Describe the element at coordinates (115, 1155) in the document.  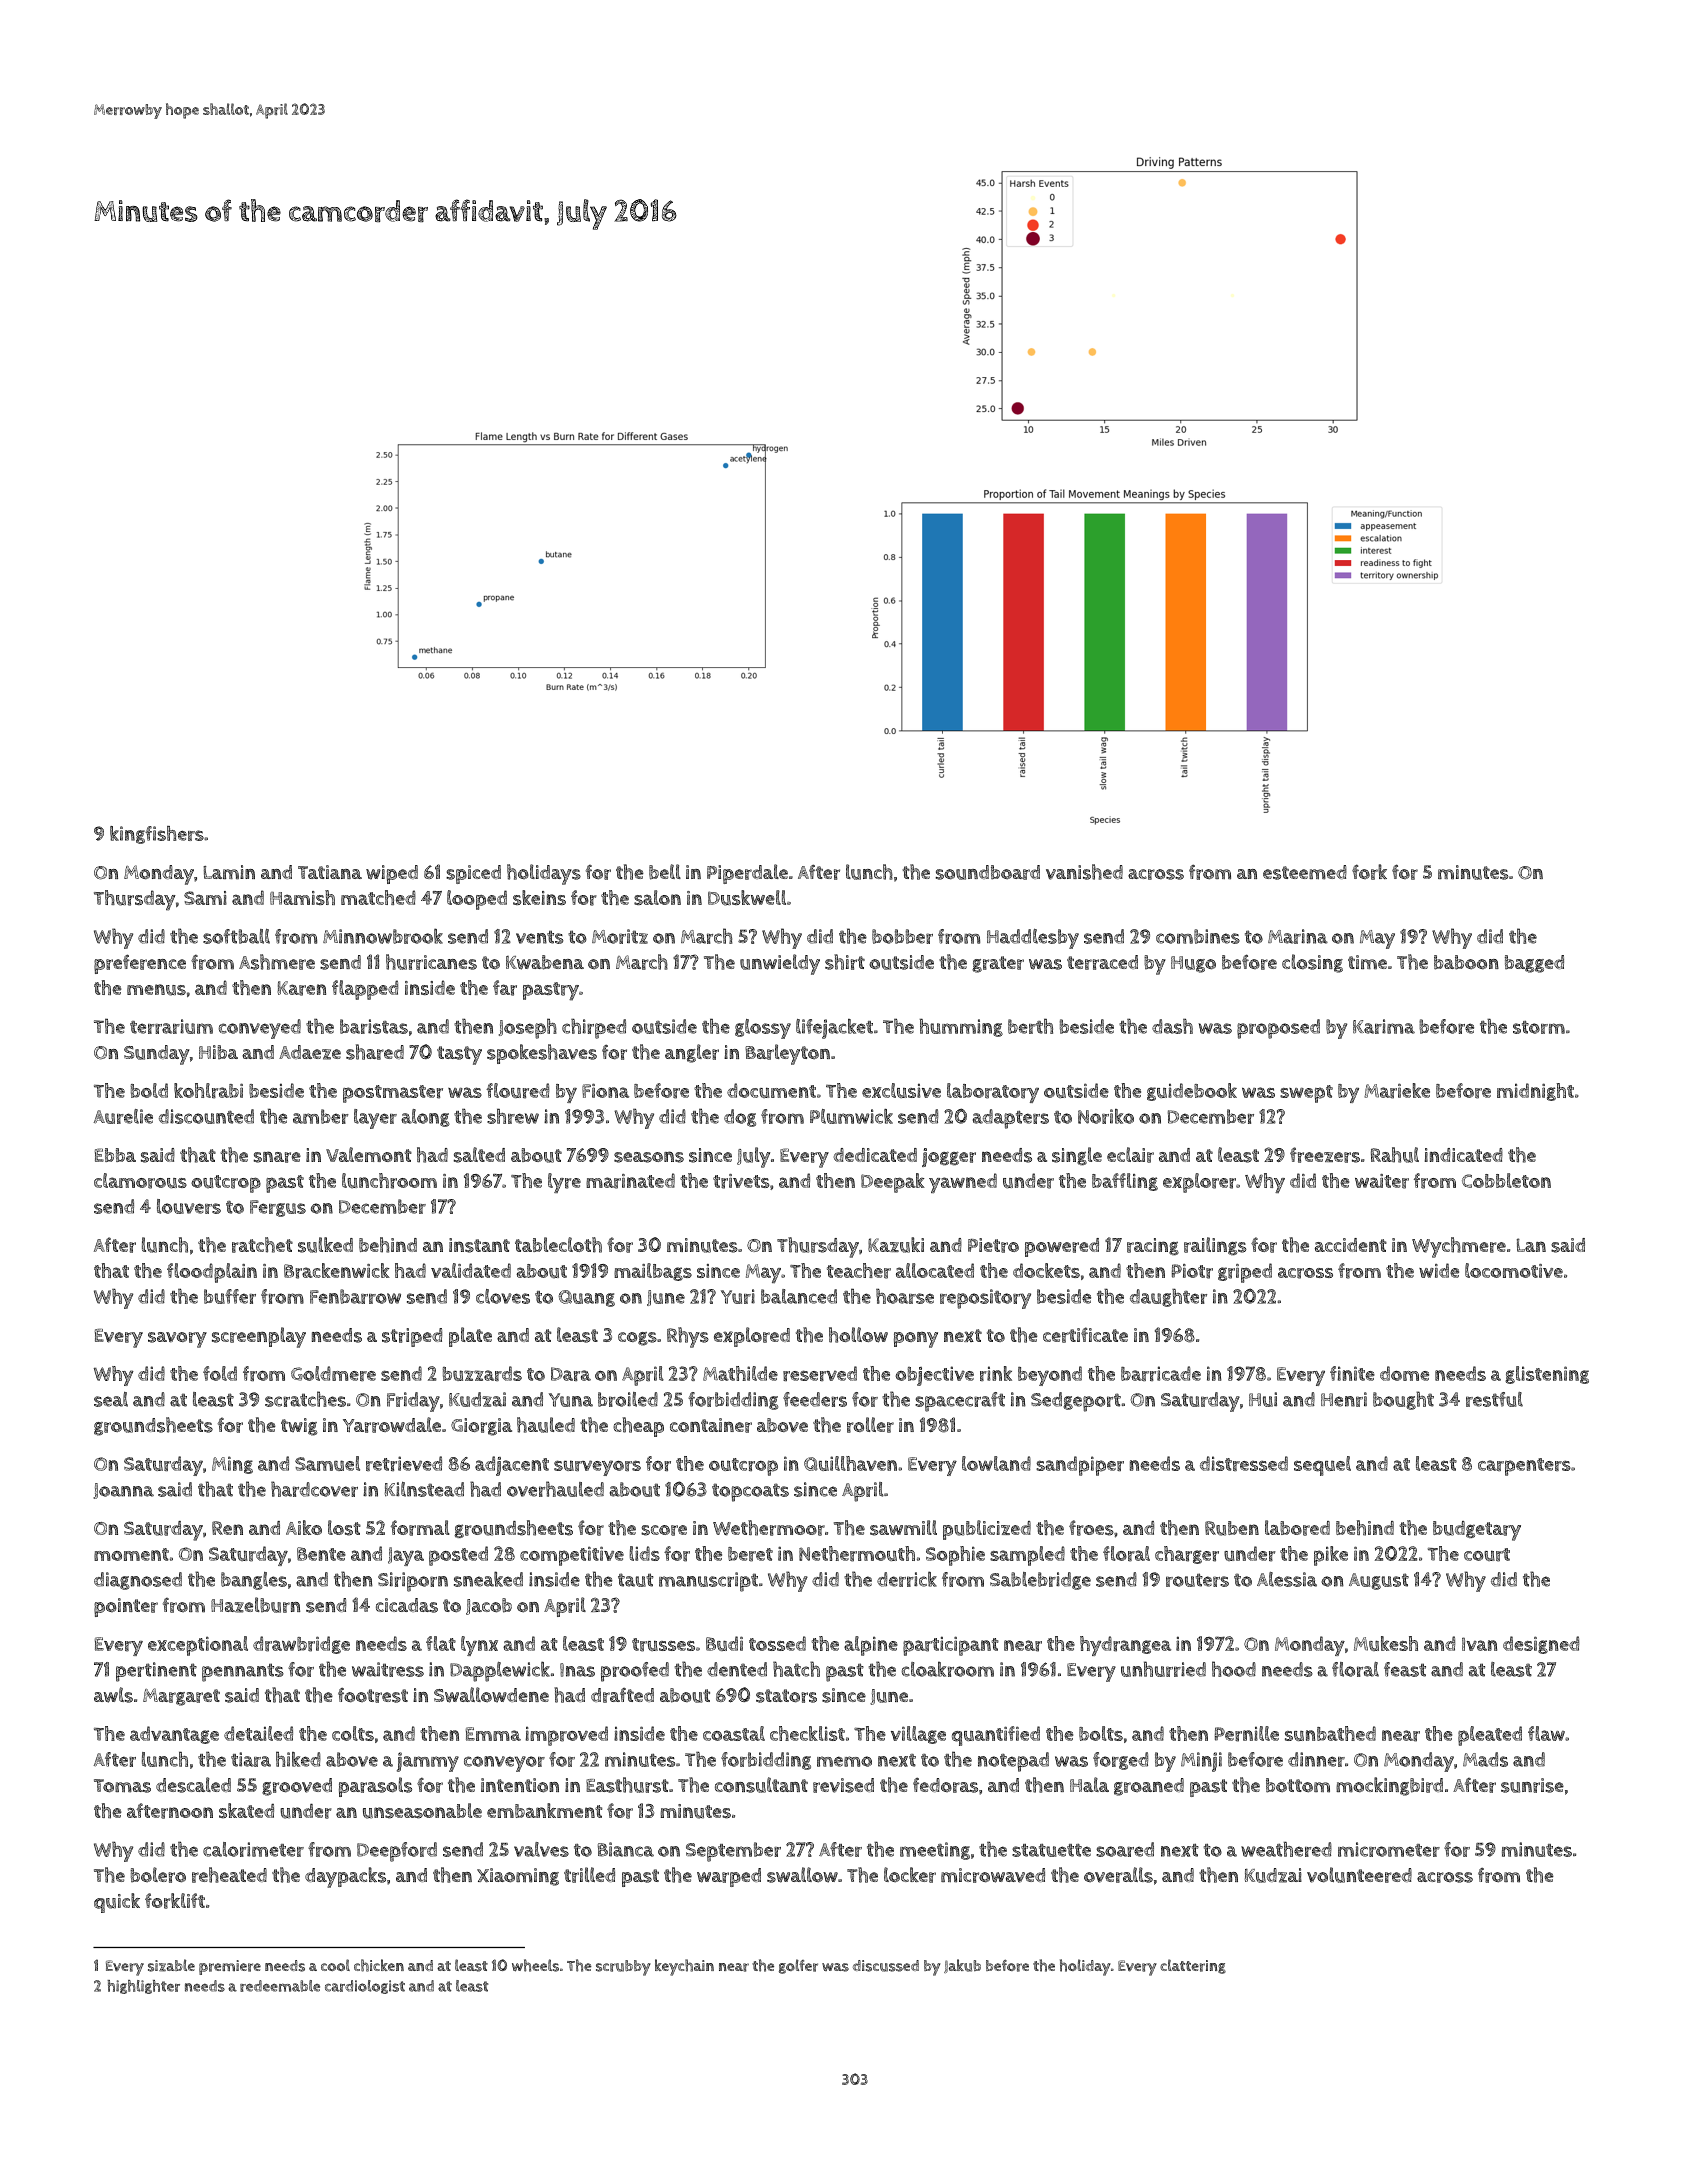
I see `Ebba` at that location.
